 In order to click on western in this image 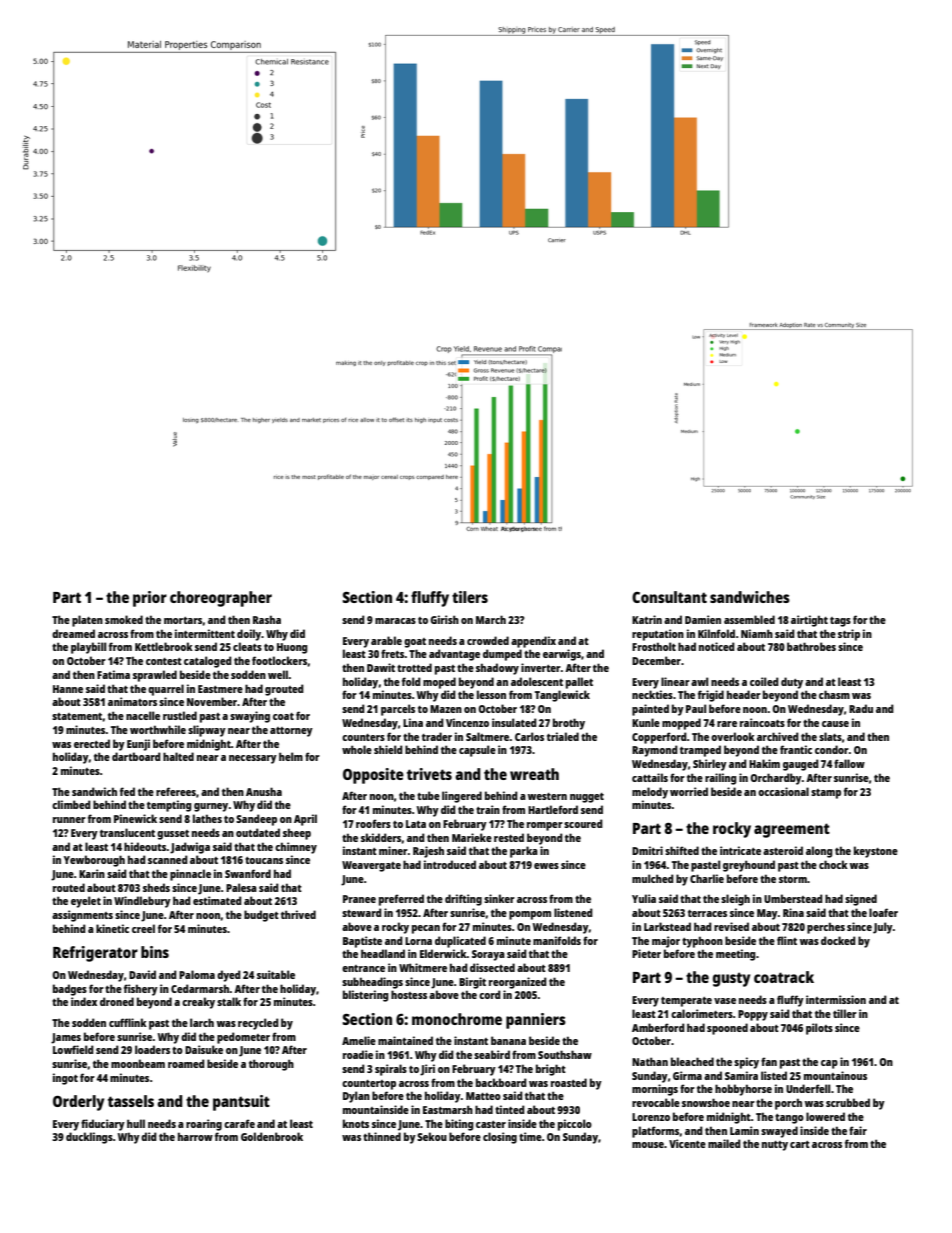, I will do `click(547, 796)`.
